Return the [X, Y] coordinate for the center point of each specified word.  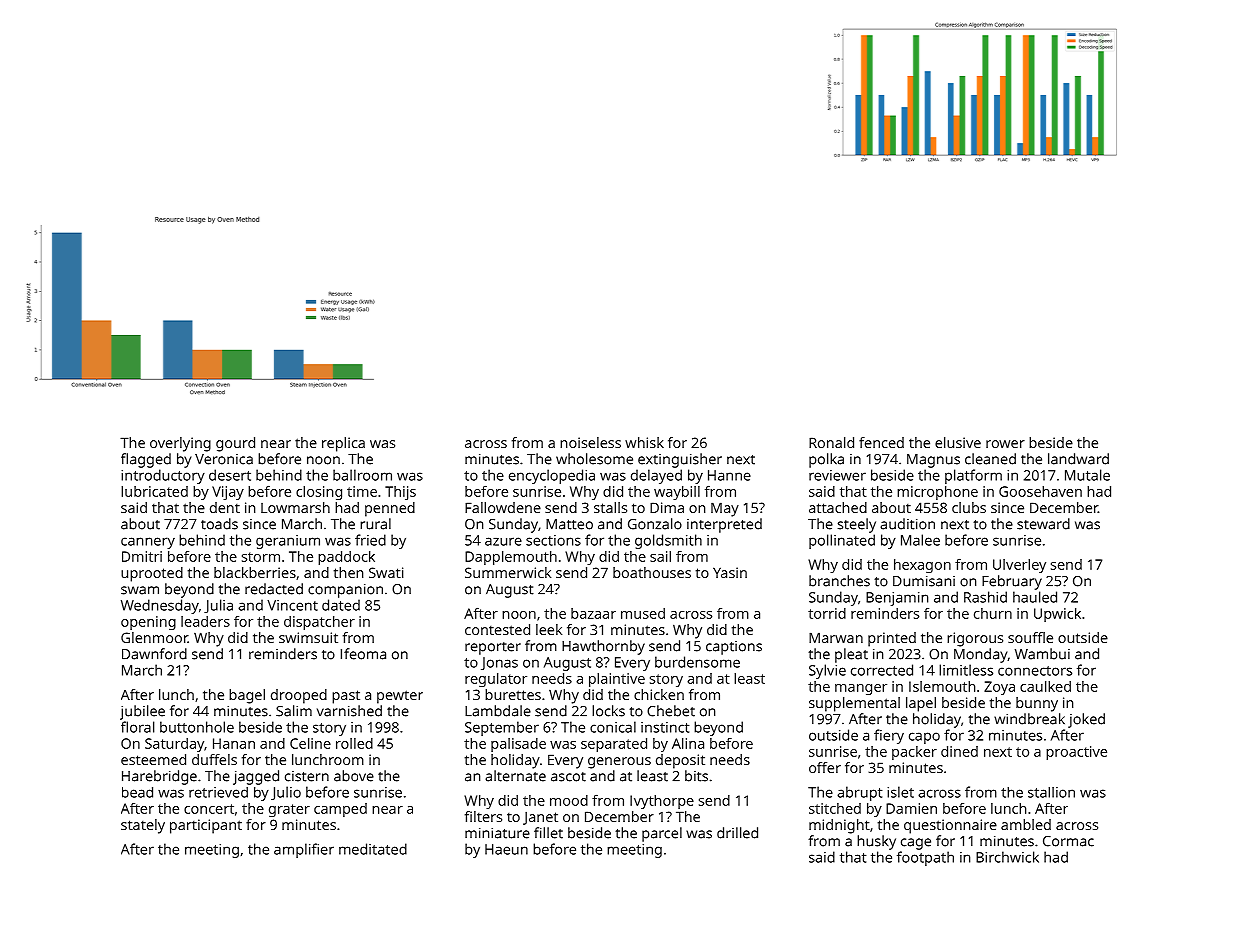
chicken [659, 694]
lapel [921, 704]
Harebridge [159, 777]
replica [343, 444]
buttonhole [197, 727]
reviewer [837, 475]
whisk [644, 442]
